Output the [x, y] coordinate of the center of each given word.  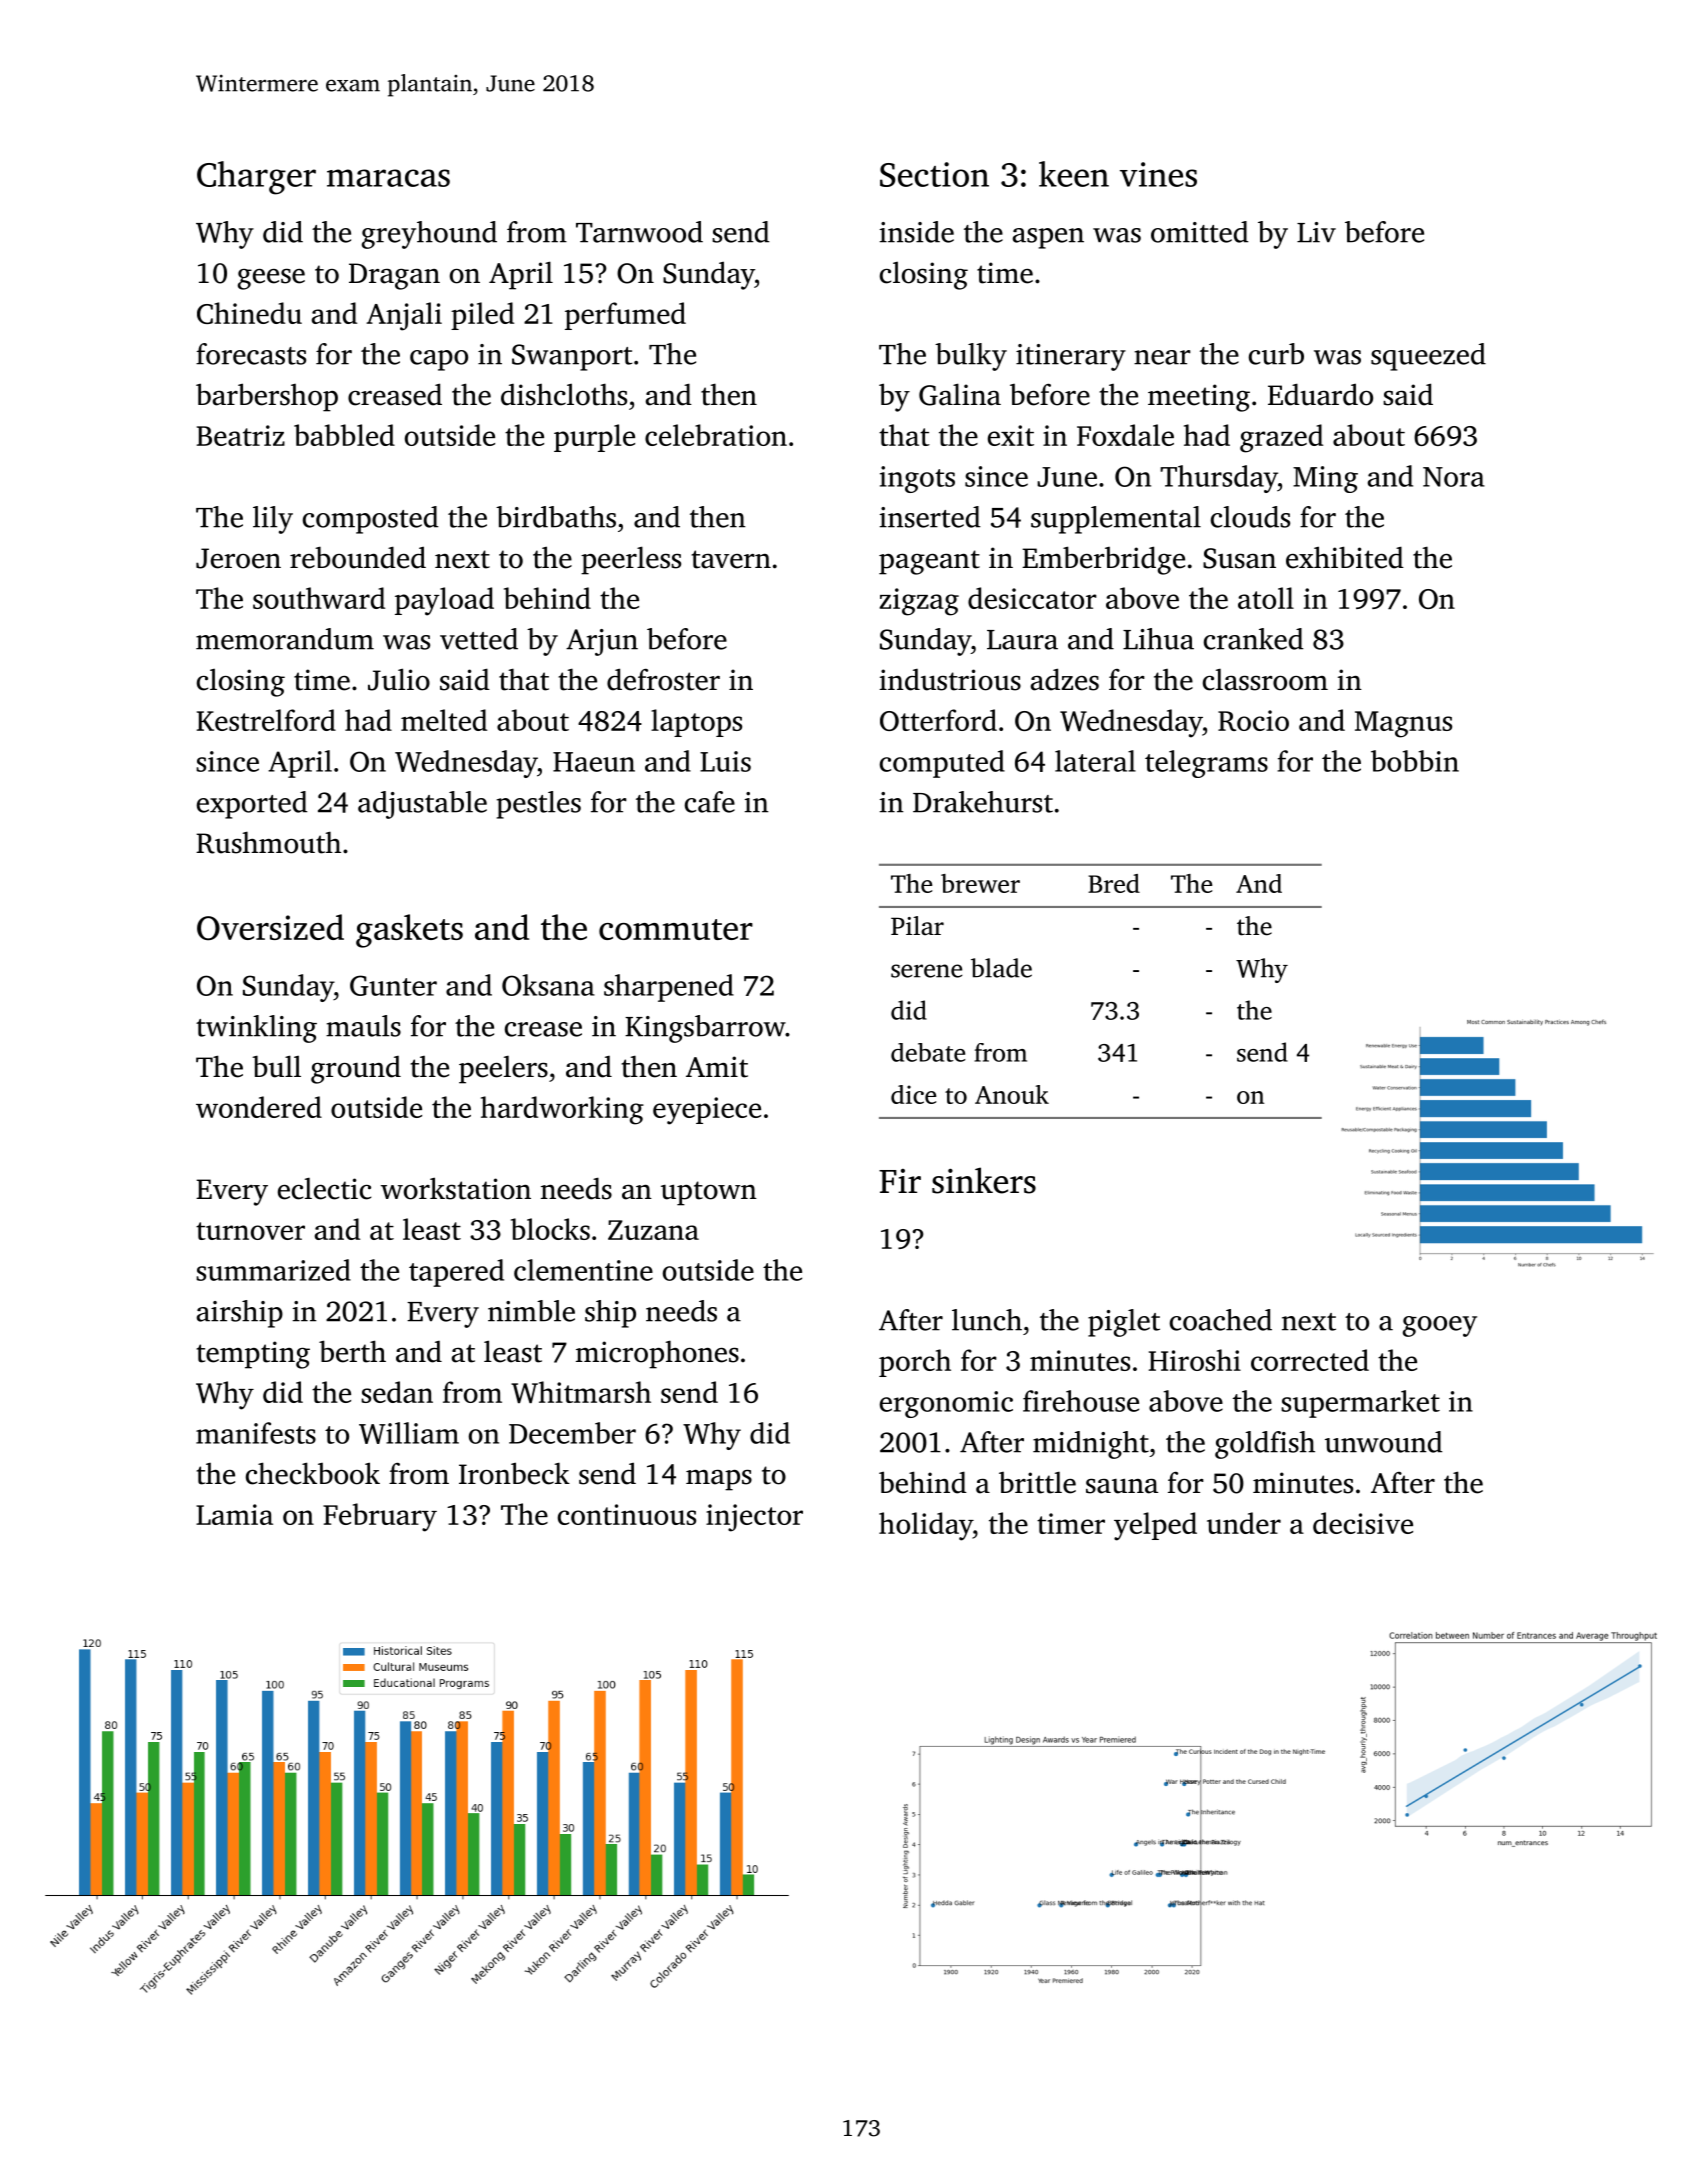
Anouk [1012, 1094]
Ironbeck [514, 1473]
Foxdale [1125, 435]
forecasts [251, 354]
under [1244, 1523]
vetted [479, 639]
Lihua [1158, 639]
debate [928, 1052]
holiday [926, 1526]
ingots [917, 479]
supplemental [1116, 520]
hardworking [562, 1110]
